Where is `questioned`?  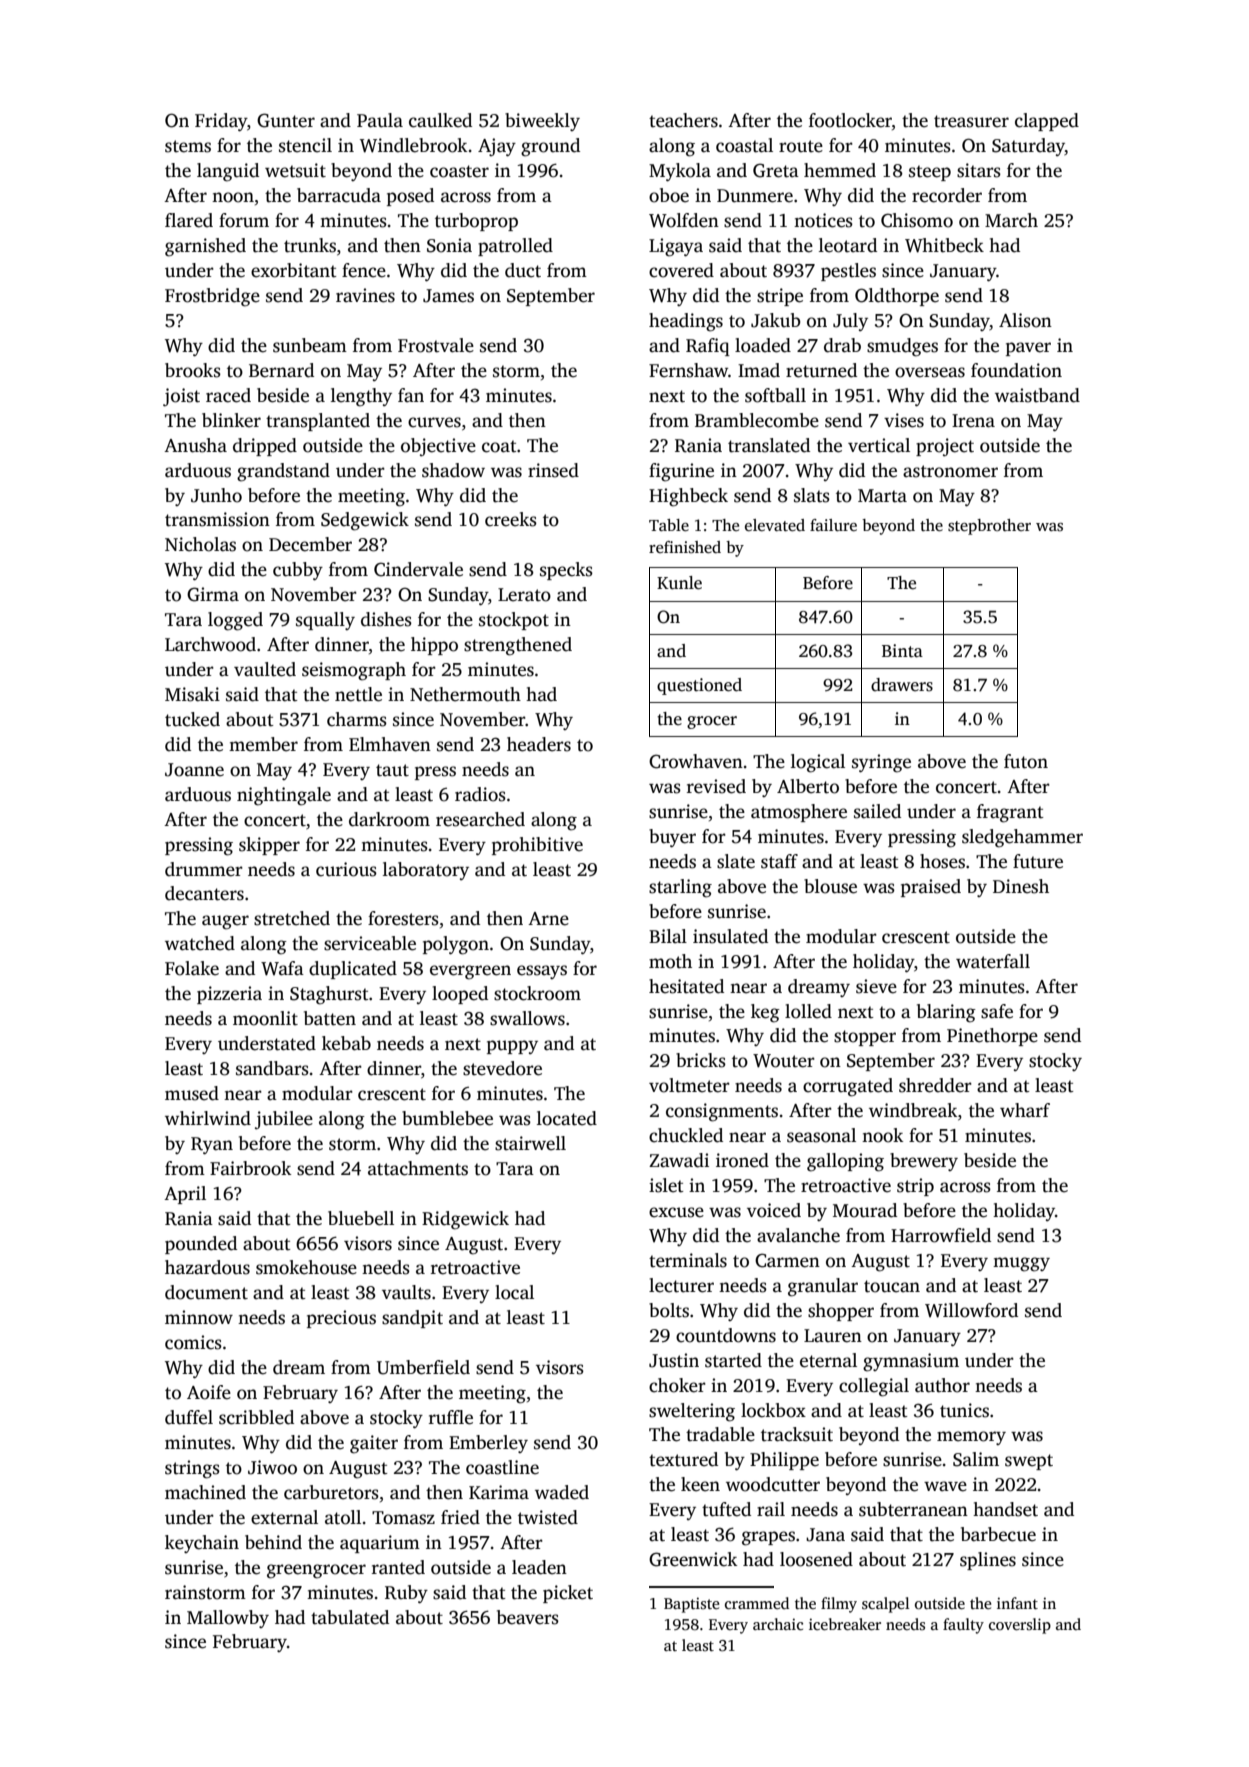
questioned is located at coordinates (699, 686).
